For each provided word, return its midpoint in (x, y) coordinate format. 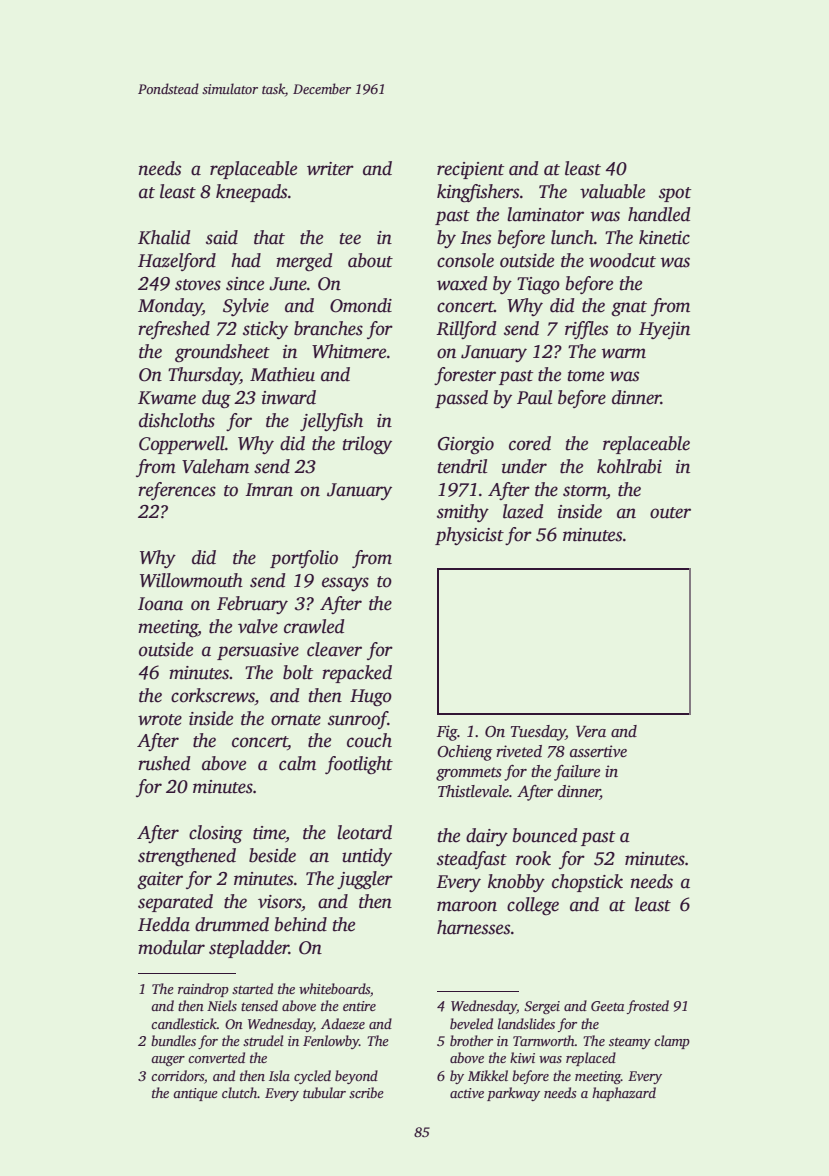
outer (670, 513)
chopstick (587, 883)
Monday (170, 307)
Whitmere (349, 351)
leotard (364, 832)
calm (297, 763)
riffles (586, 330)
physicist (469, 536)
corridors (177, 1075)
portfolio (304, 559)
